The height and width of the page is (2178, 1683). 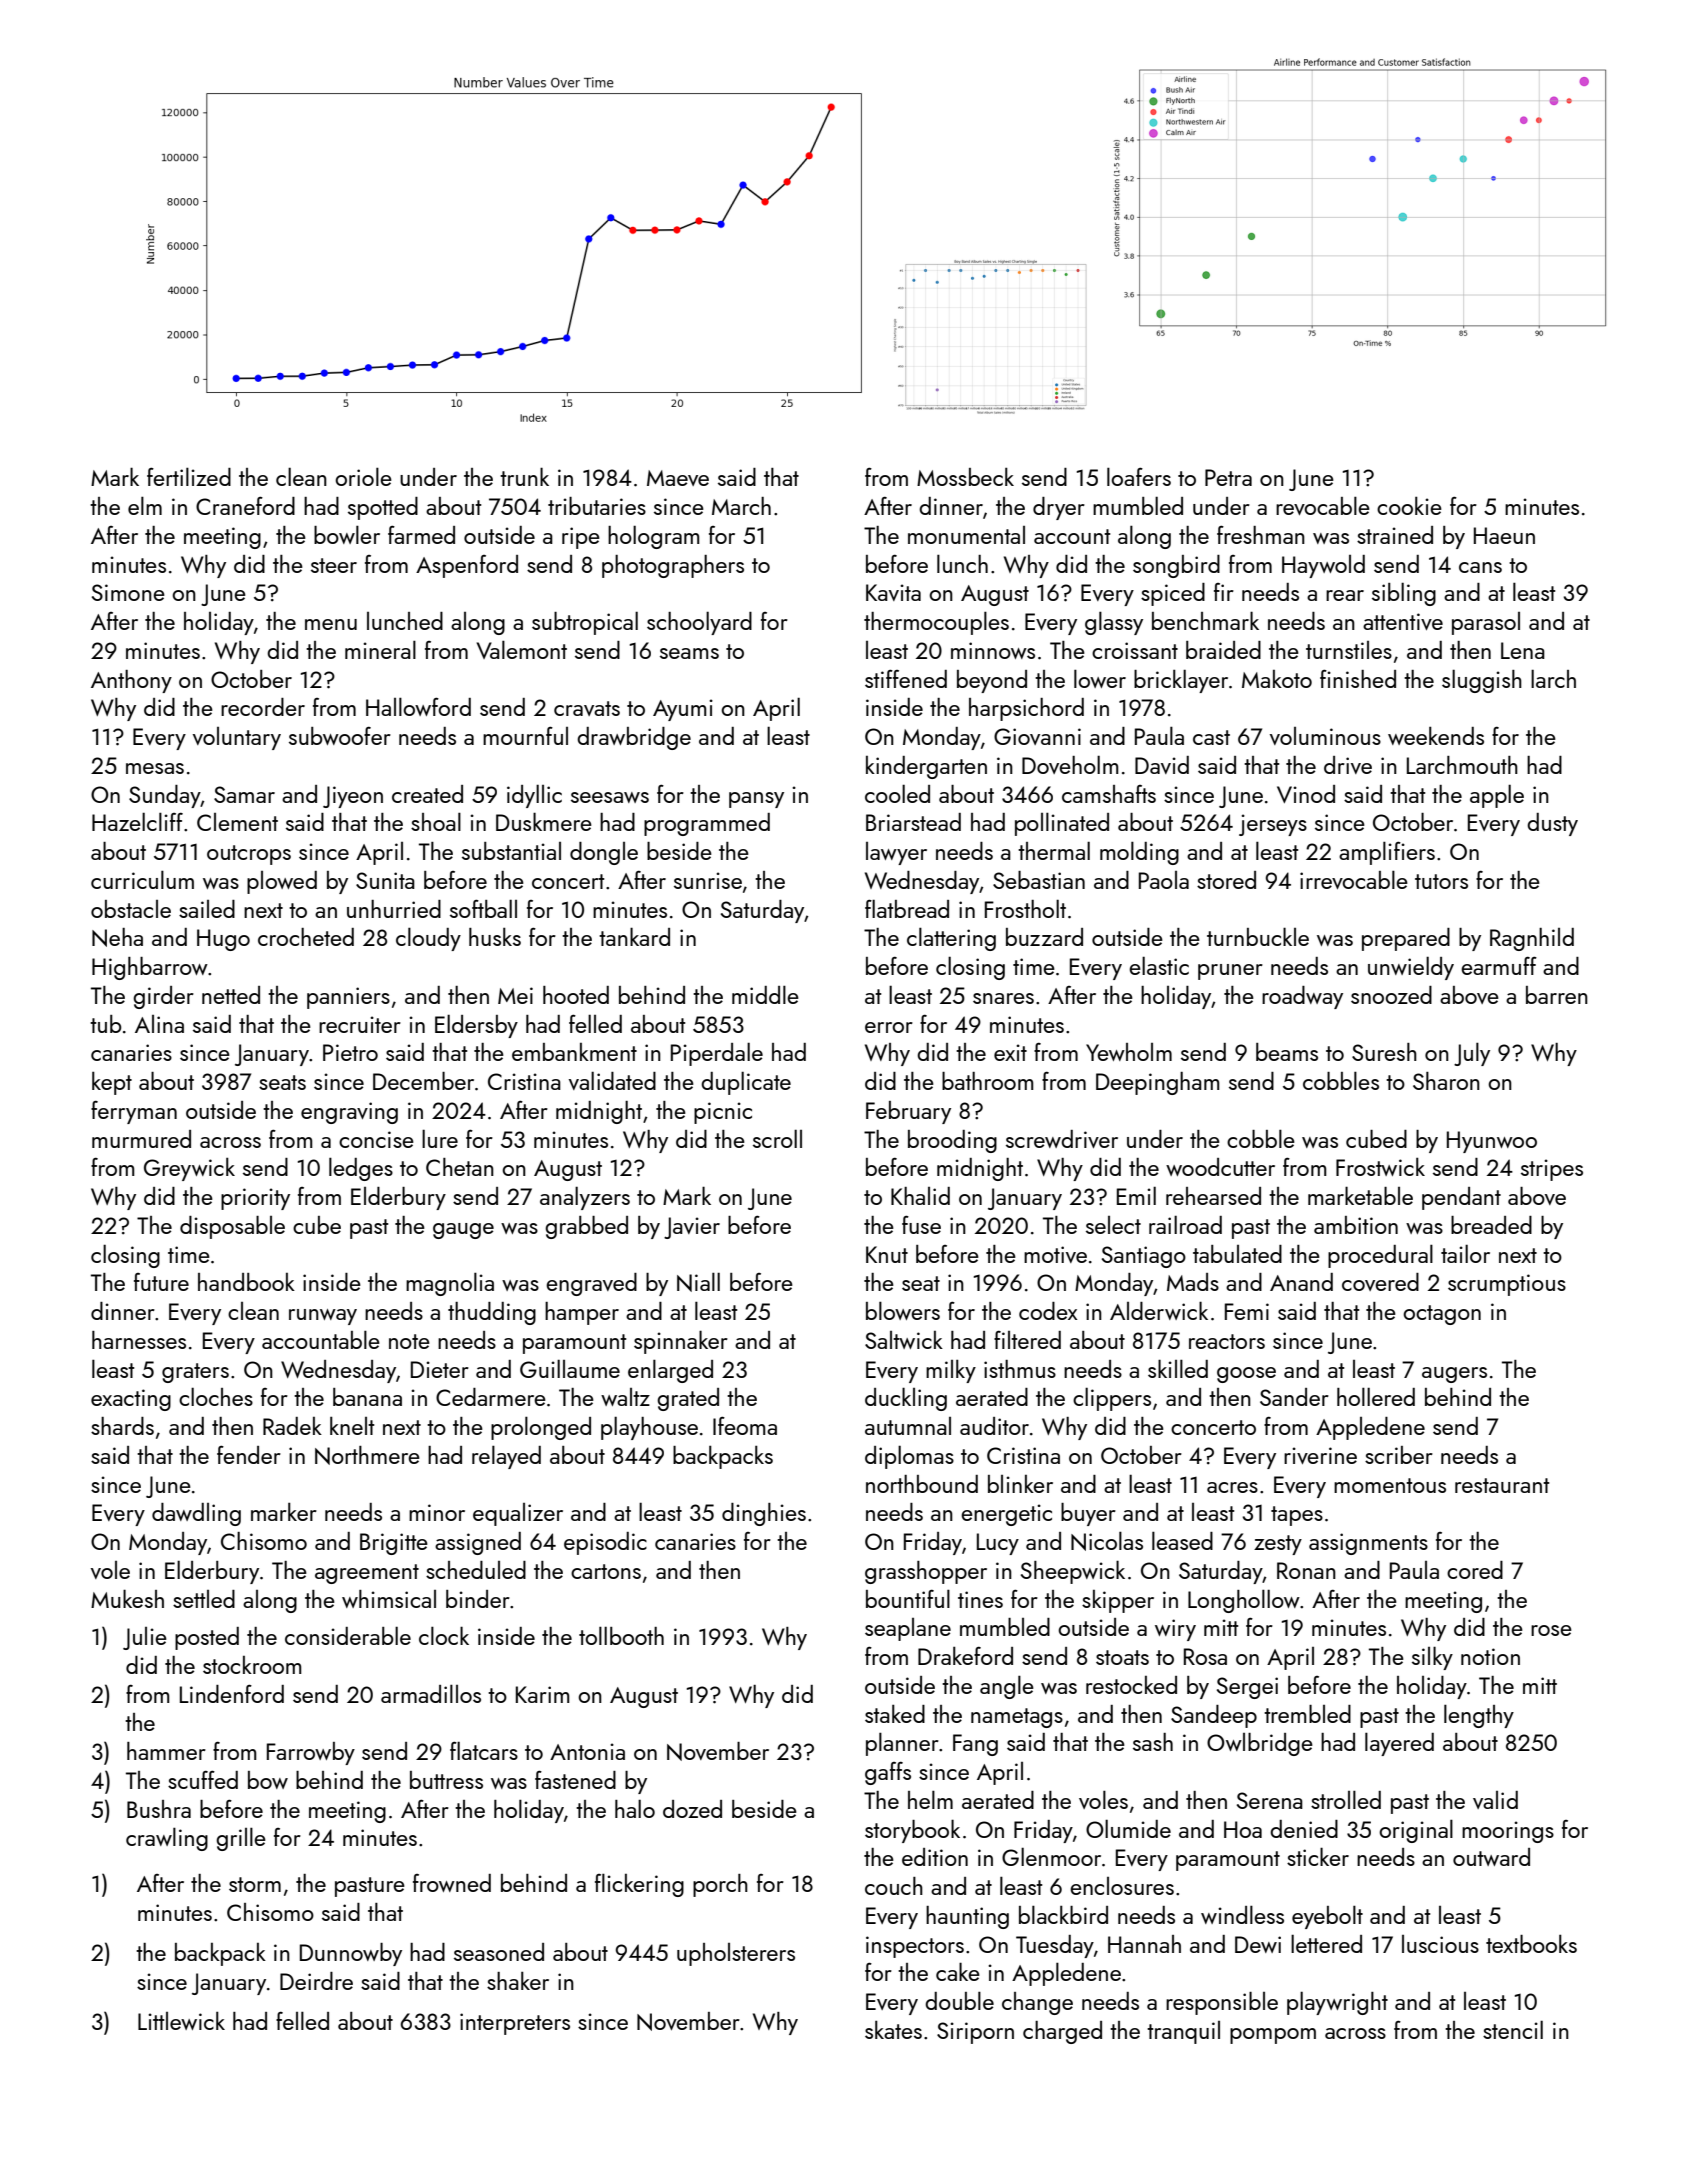 I want to click on Deirdre, so click(x=316, y=1981).
